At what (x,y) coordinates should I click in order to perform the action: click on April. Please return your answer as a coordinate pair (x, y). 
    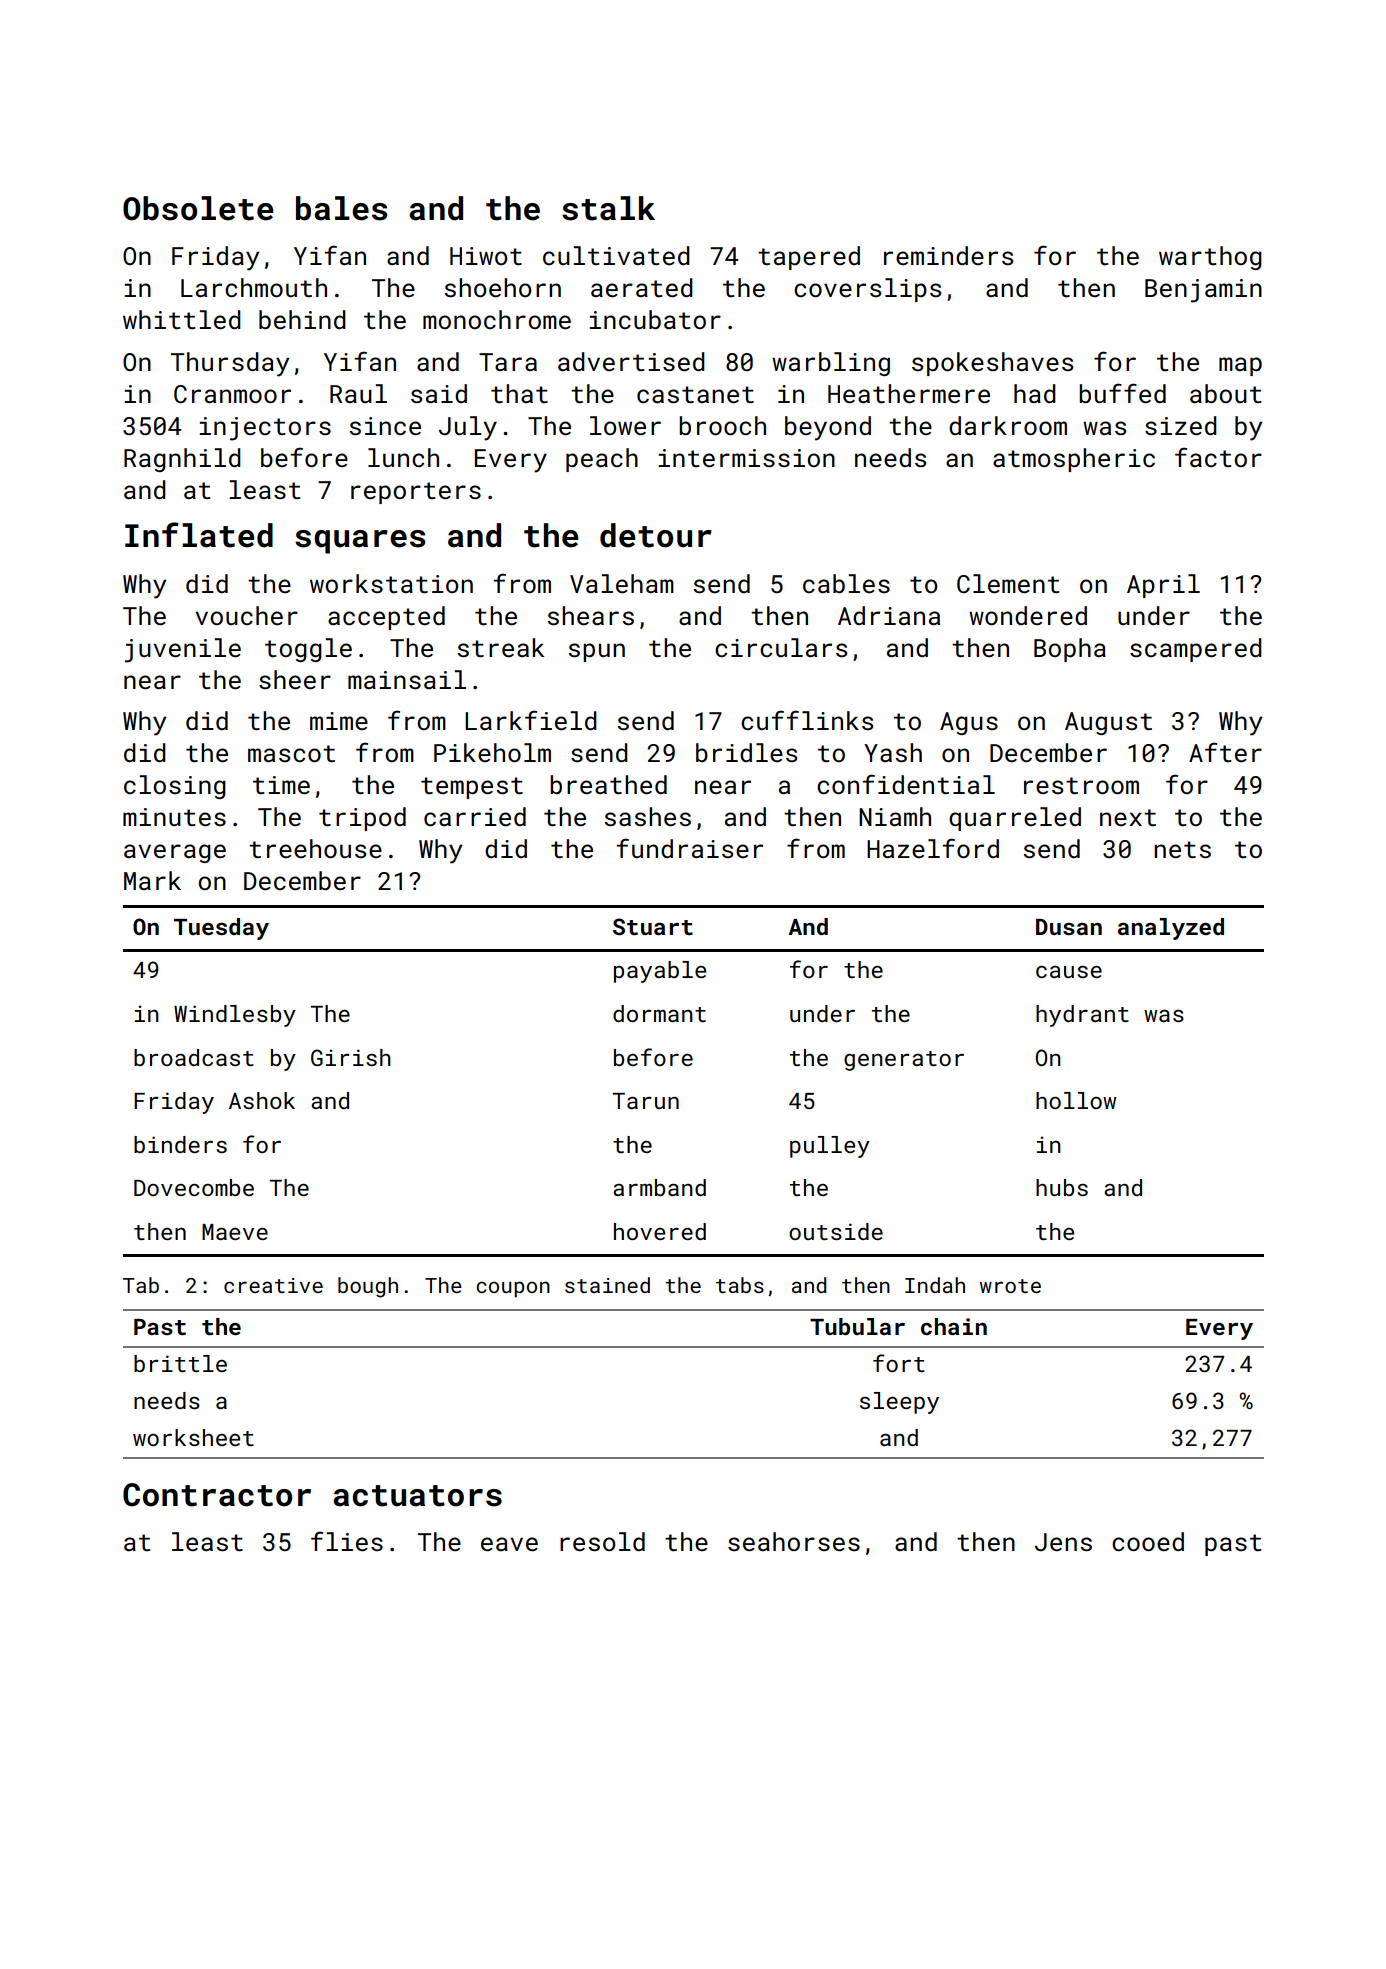
    Looking at the image, I should click on (1163, 586).
